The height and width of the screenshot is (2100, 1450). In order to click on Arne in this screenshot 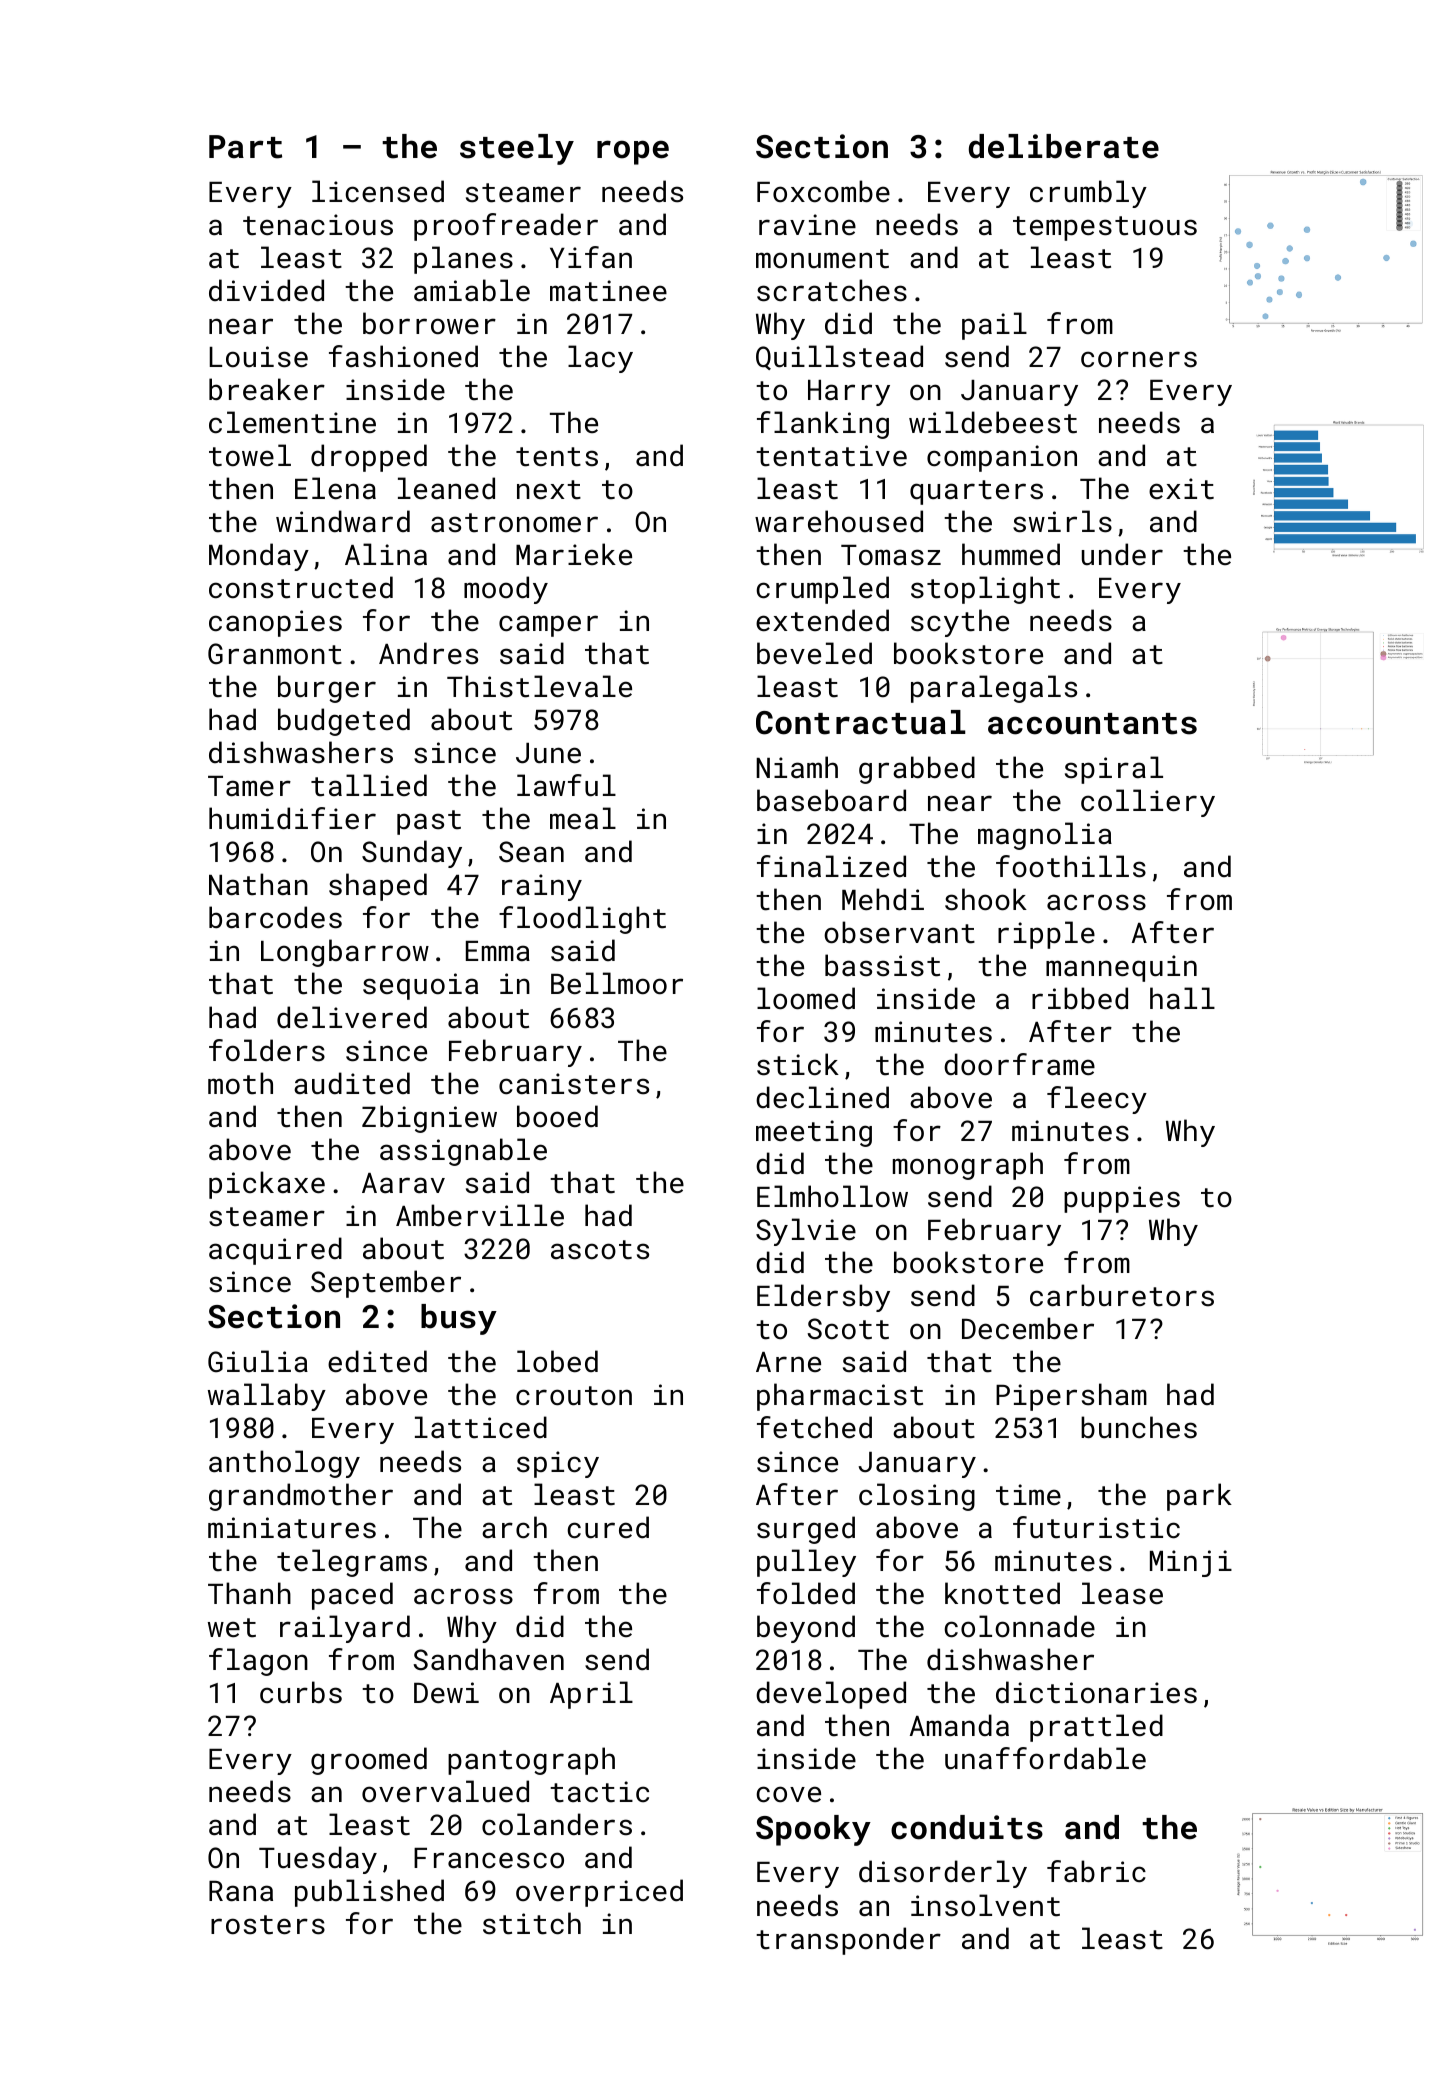, I will do `click(788, 1362)`.
